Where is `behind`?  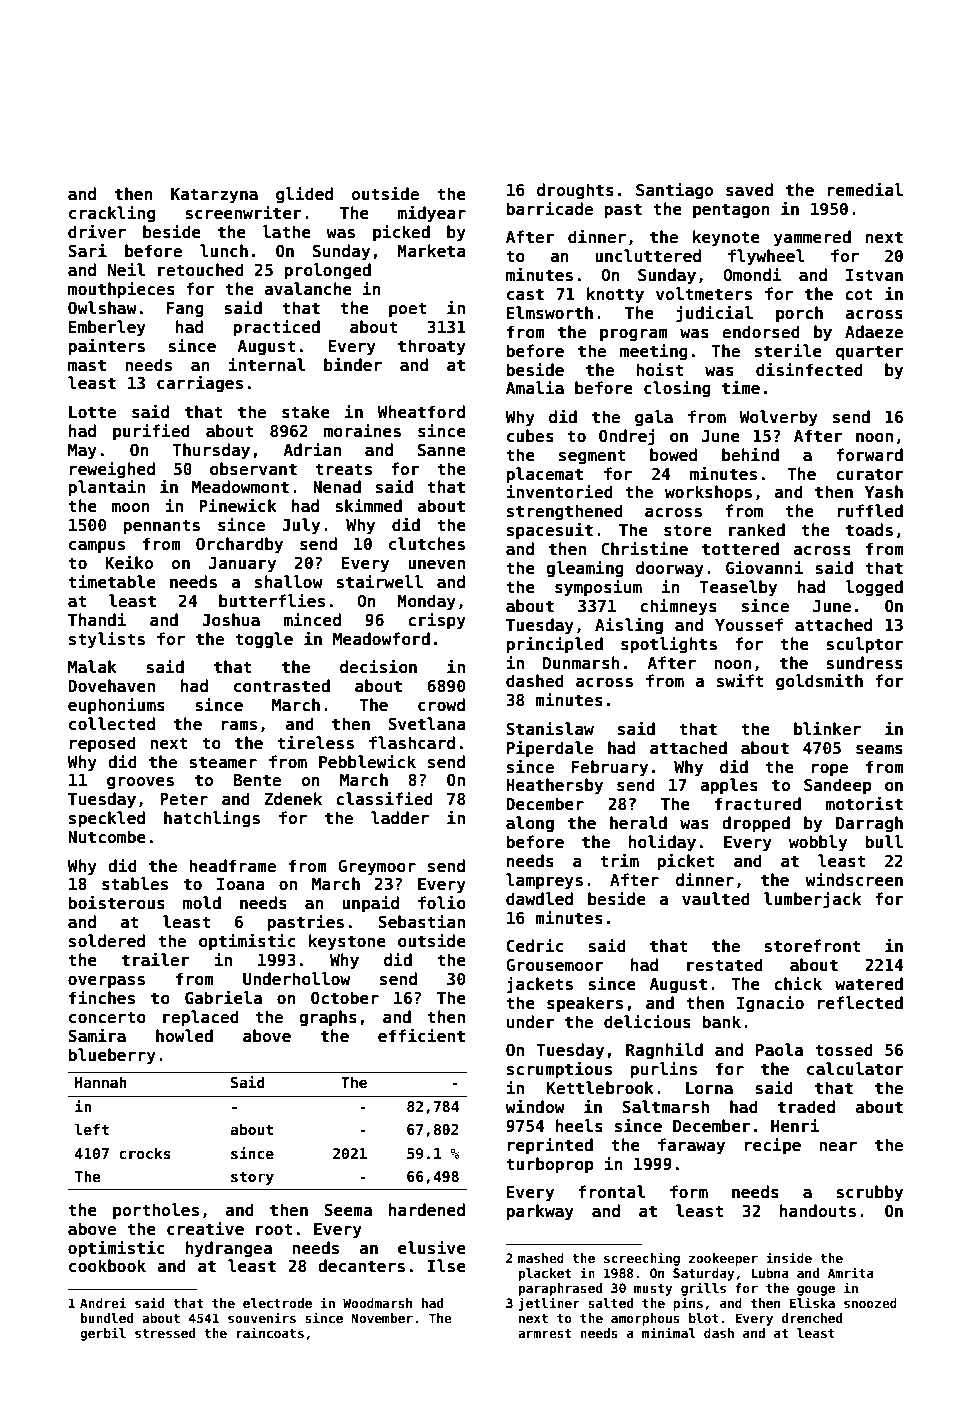
behind is located at coordinates (750, 454).
